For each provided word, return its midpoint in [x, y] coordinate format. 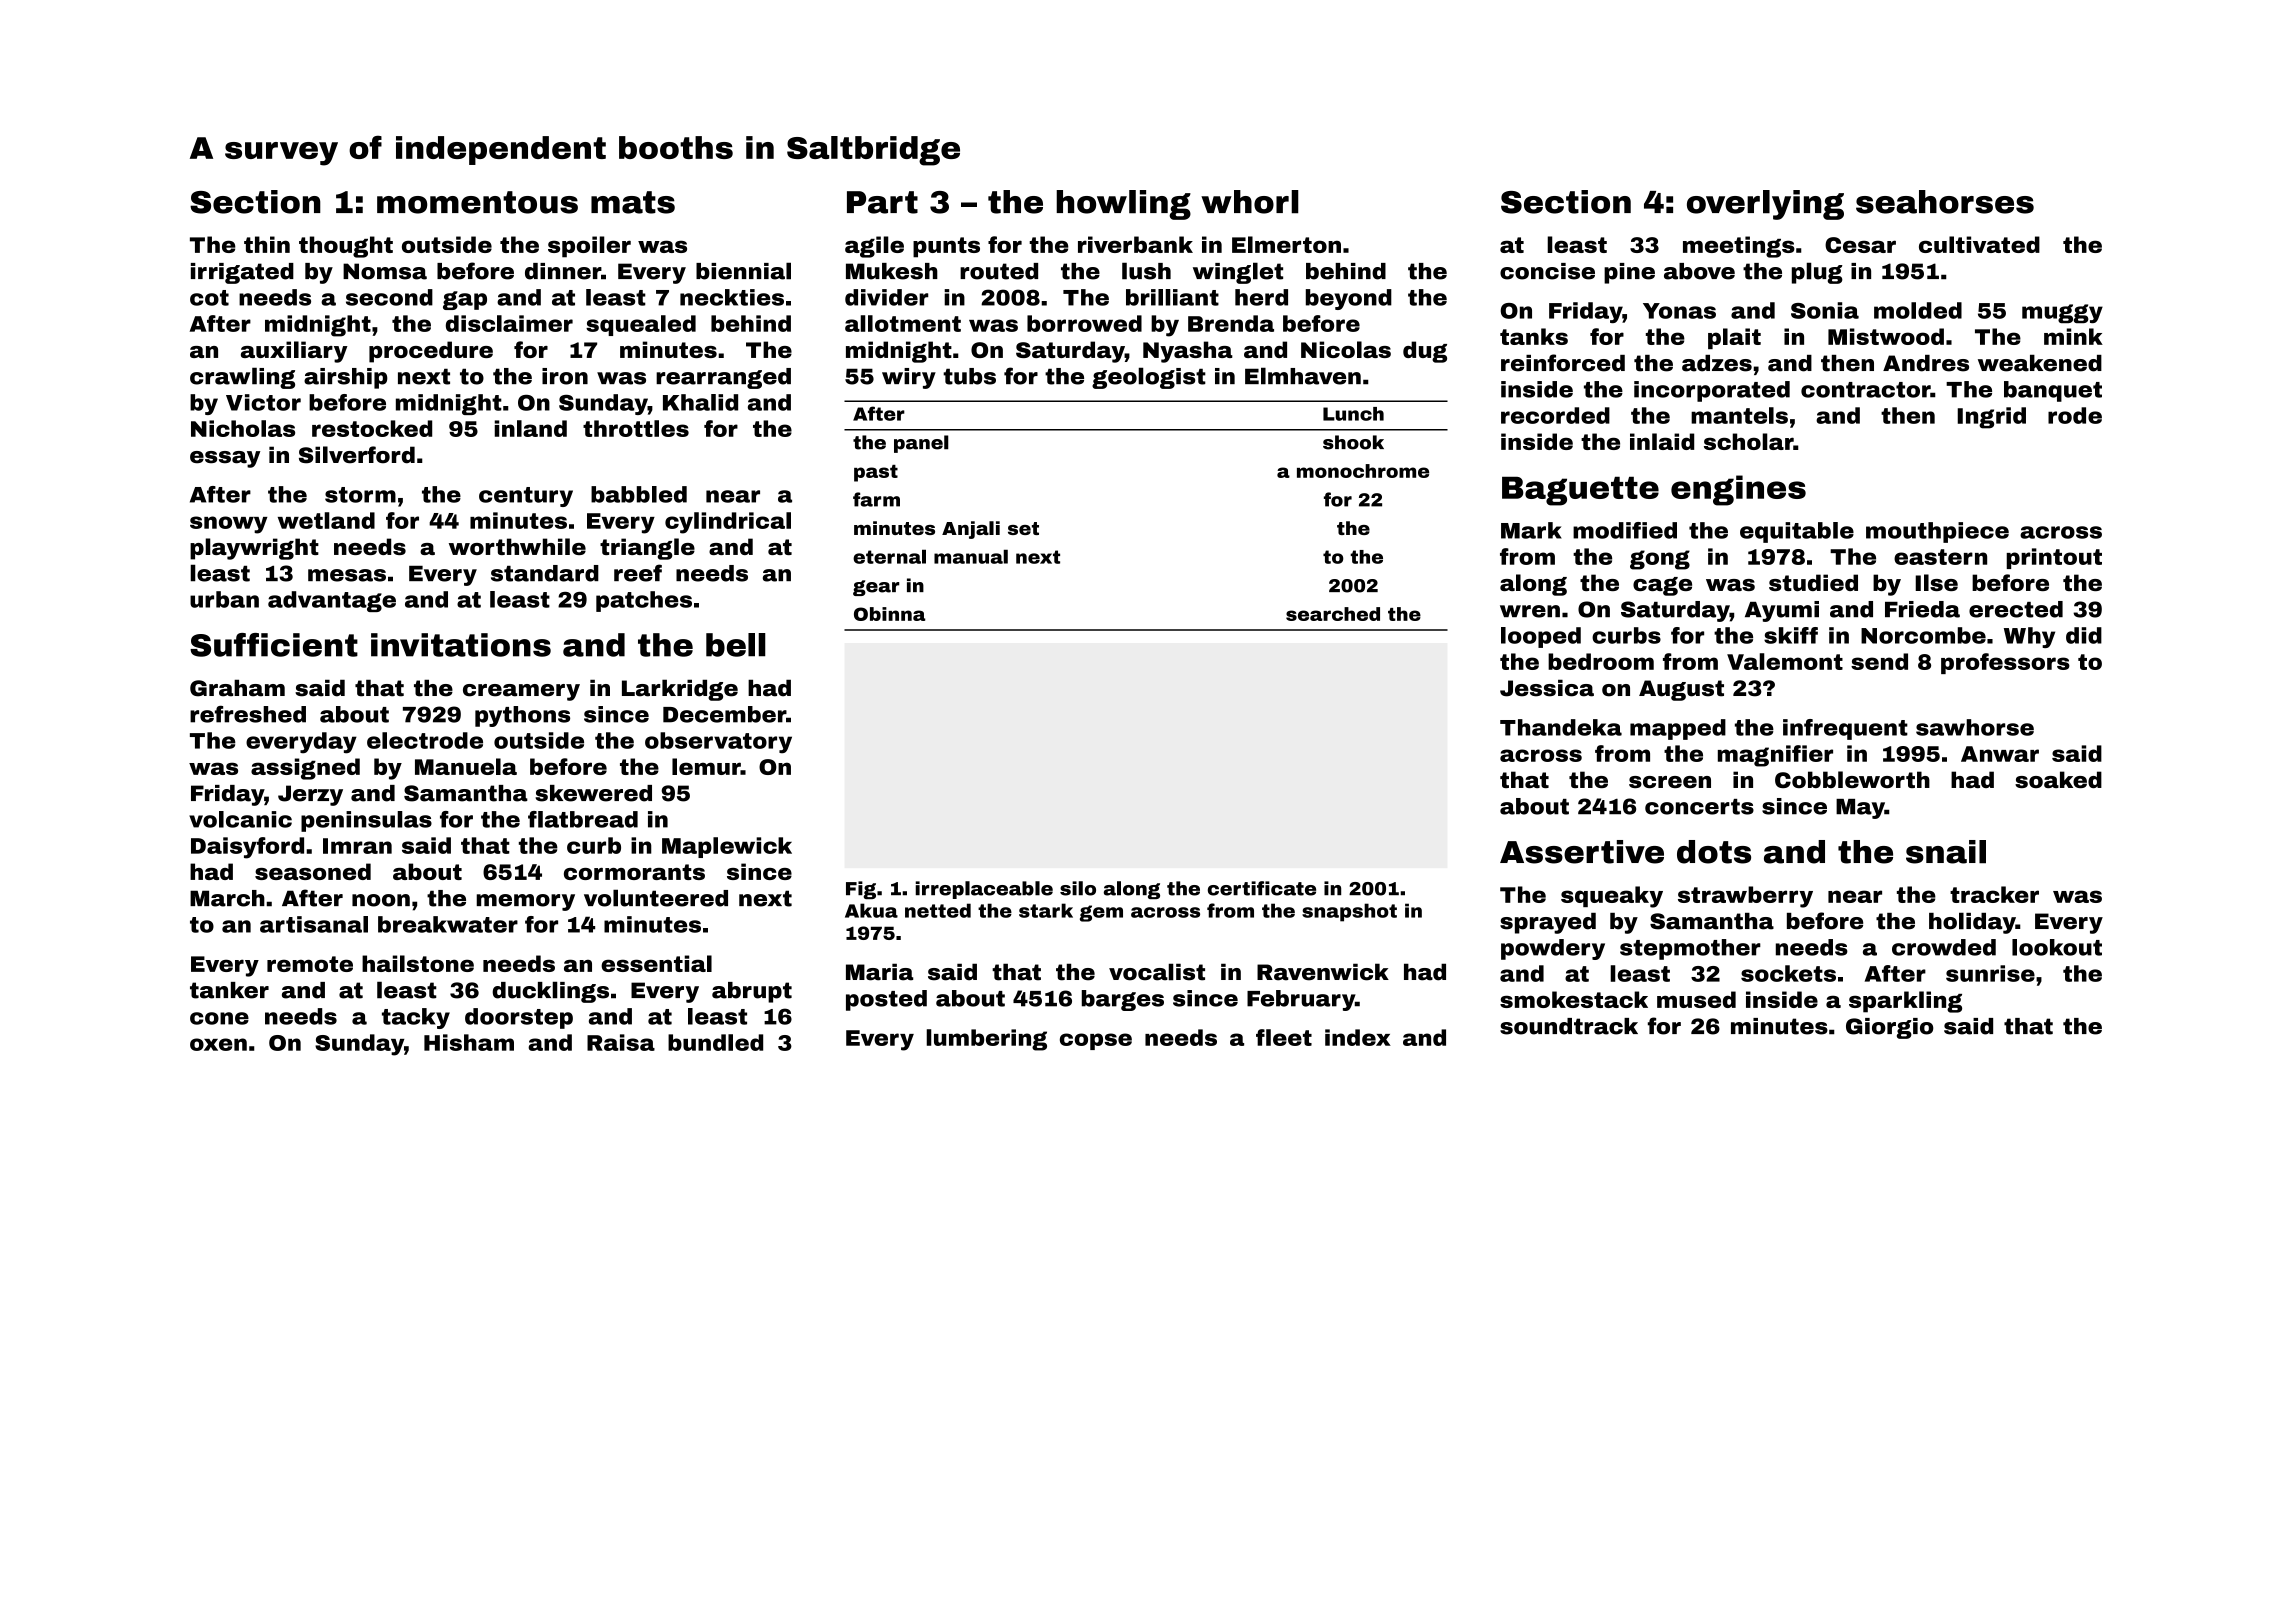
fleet [1284, 1037]
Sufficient [274, 645]
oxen [218, 1044]
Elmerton [1286, 244]
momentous [477, 202]
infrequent [1845, 729]
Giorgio [1890, 1028]
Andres [1926, 363]
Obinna [889, 614]
